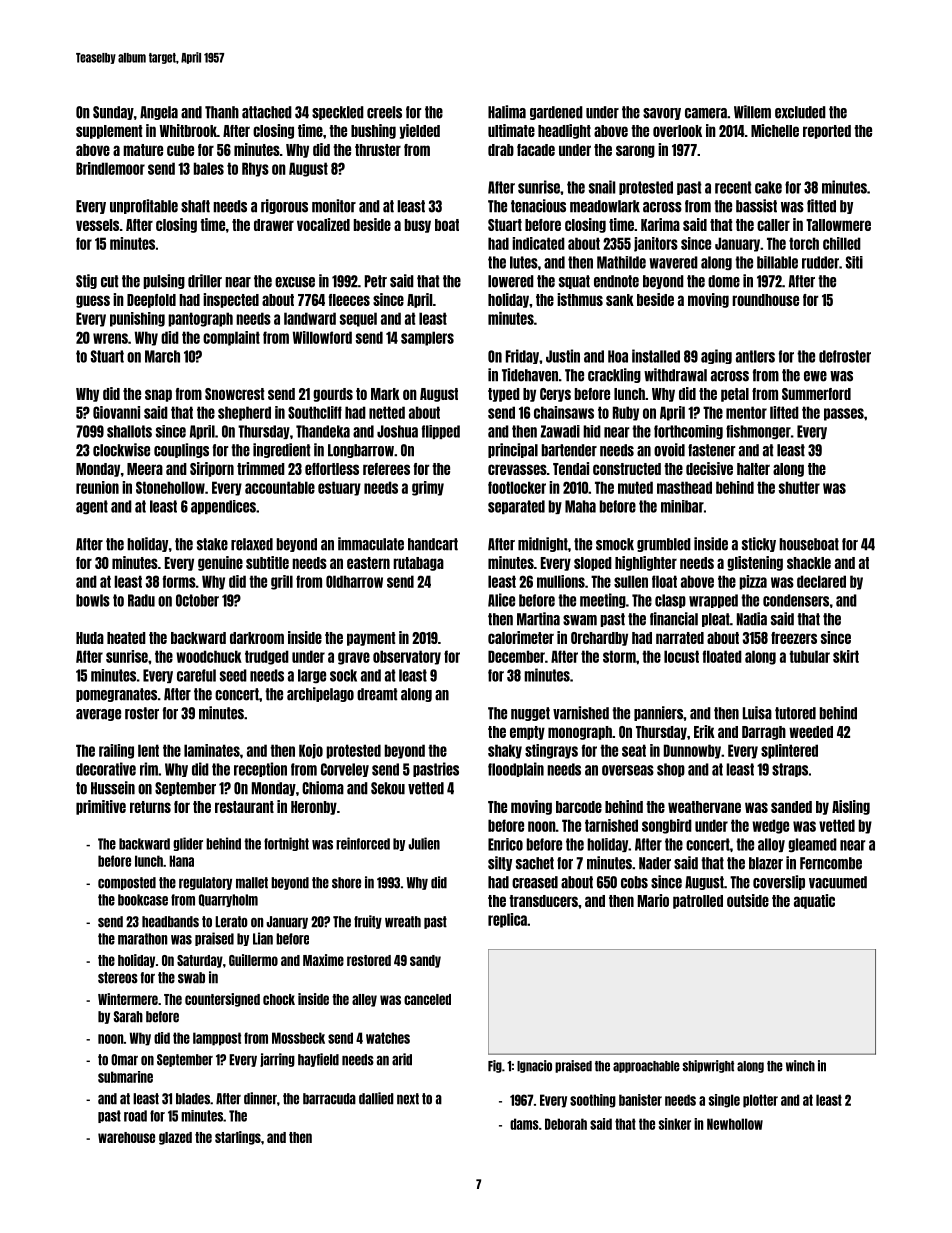 The image size is (952, 1233). Describe the element at coordinates (814, 901) in the page. I see `aquatic` at that location.
